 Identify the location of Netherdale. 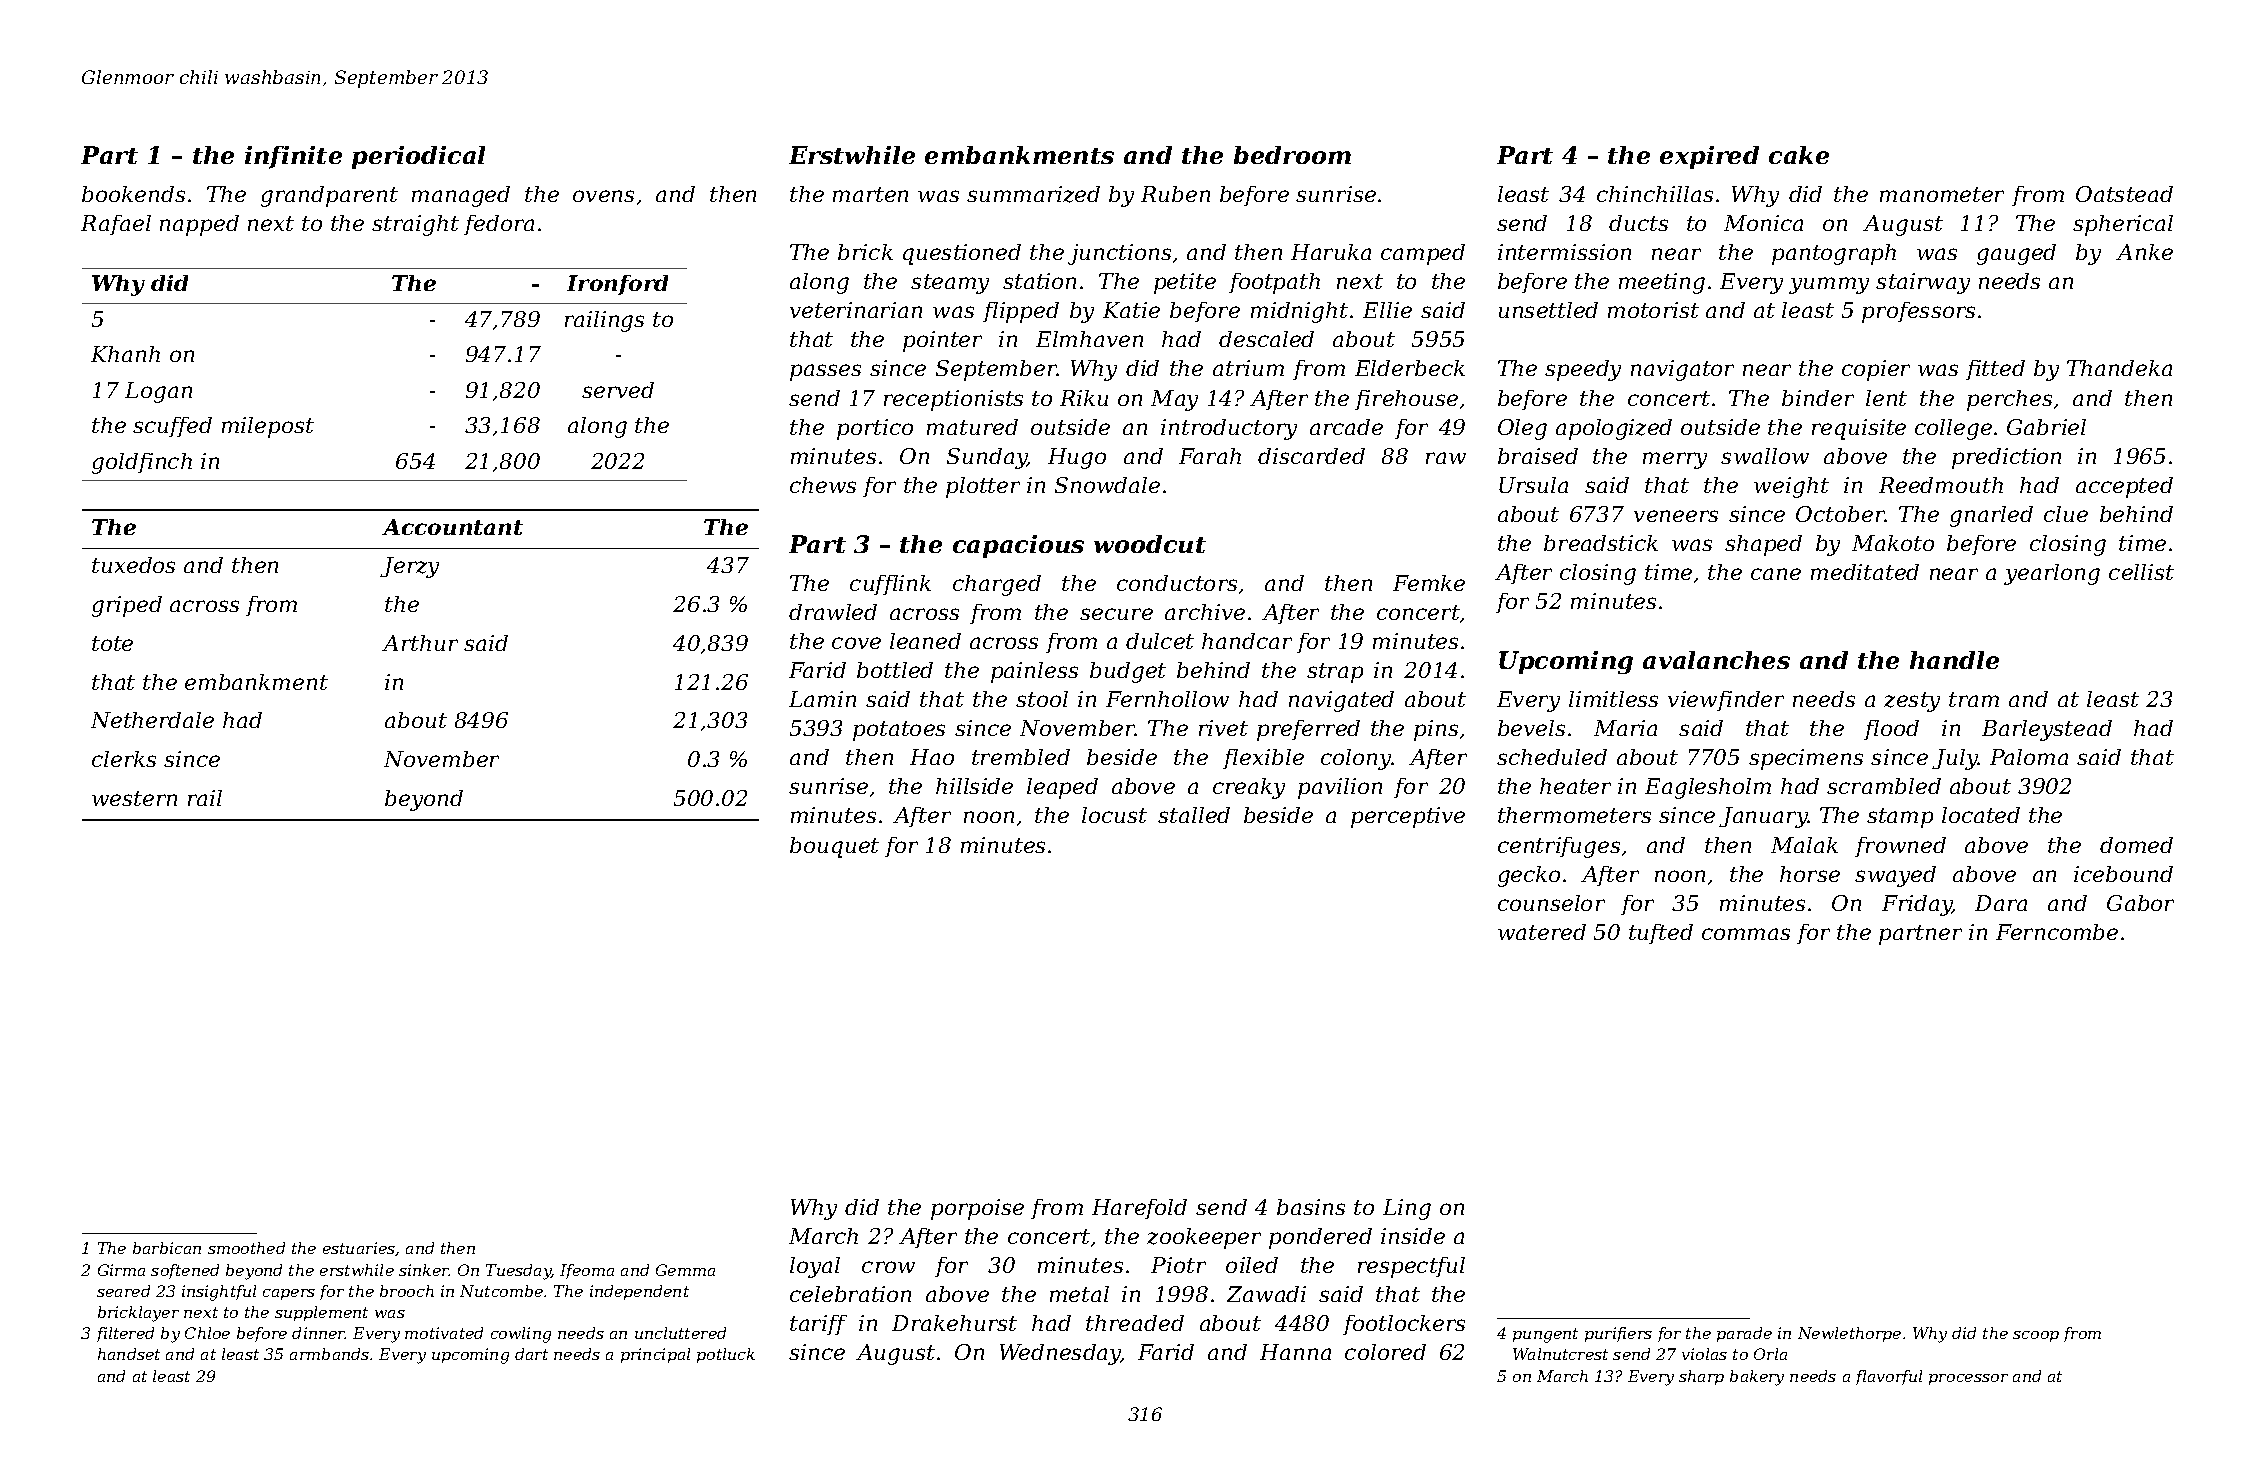
(152, 720).
